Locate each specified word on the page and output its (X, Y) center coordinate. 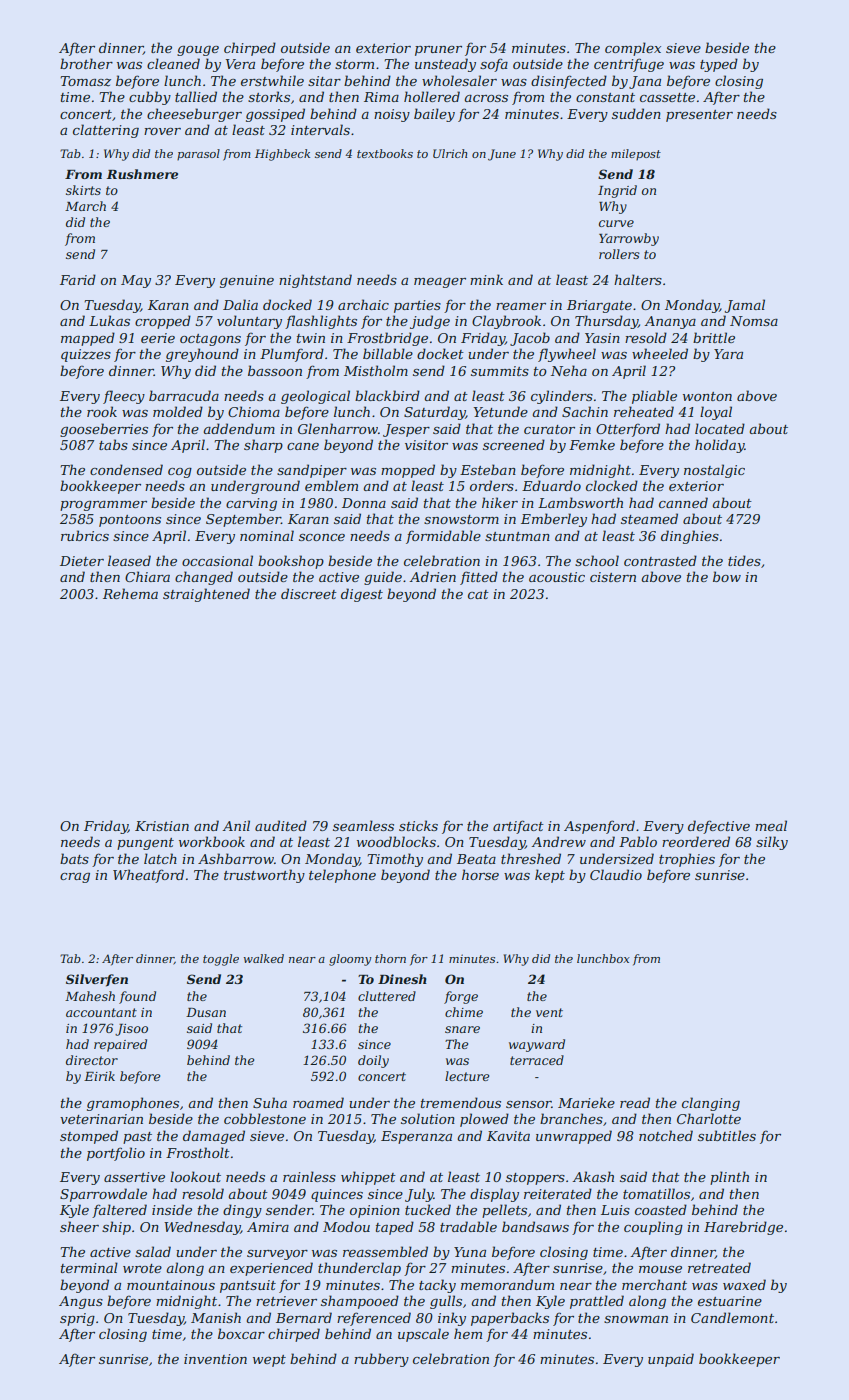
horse (480, 874)
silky (772, 843)
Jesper (406, 430)
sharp (263, 446)
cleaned (173, 63)
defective (719, 827)
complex (633, 49)
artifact (518, 827)
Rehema (130, 593)
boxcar (241, 1333)
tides (744, 560)
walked (264, 958)
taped (395, 1228)
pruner (438, 51)
